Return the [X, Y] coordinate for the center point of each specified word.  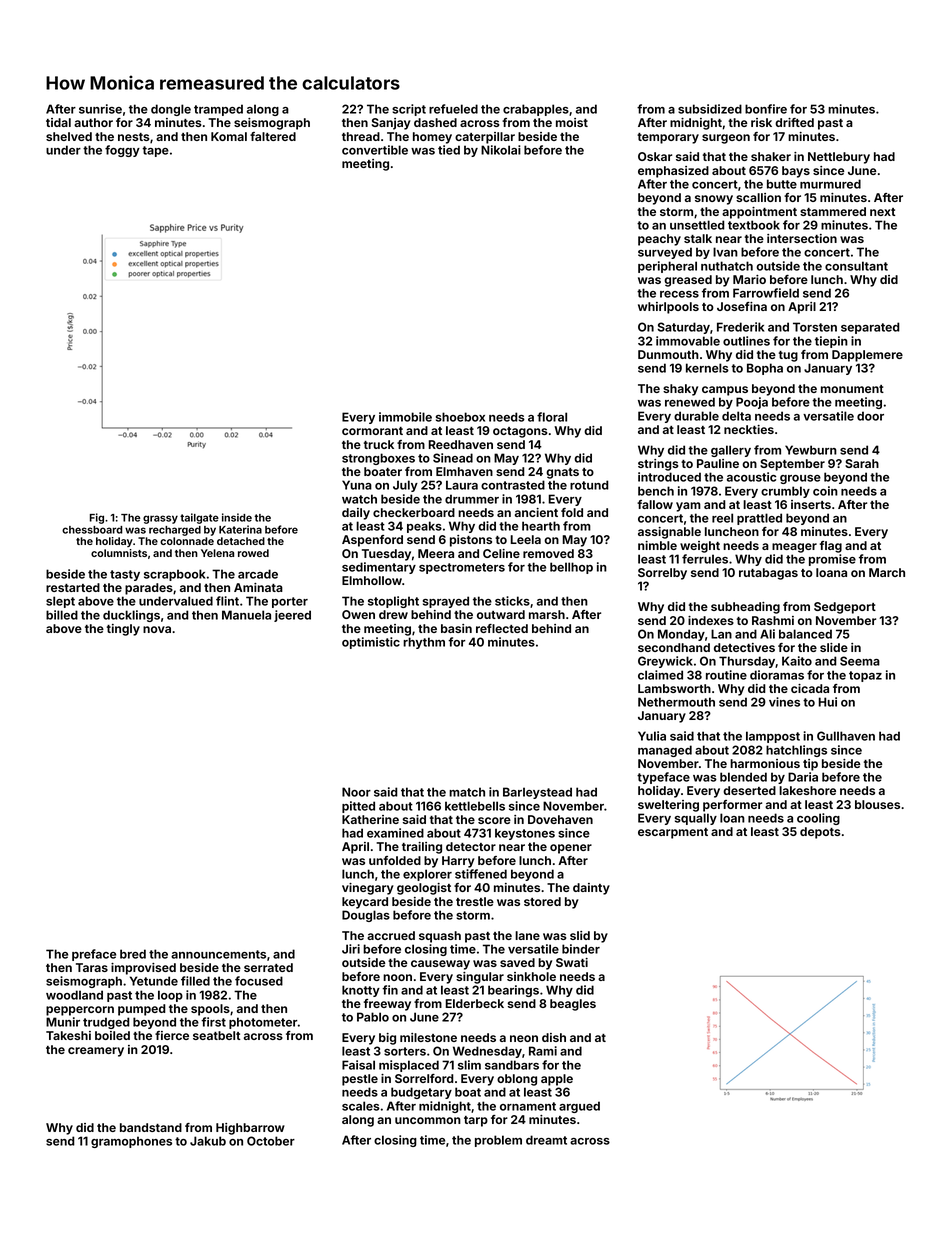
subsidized [710, 109]
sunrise [100, 109]
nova [157, 629]
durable [696, 416]
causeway [440, 965]
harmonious [765, 763]
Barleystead [537, 793]
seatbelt [216, 1035]
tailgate [199, 518]
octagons [520, 432]
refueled [453, 109]
